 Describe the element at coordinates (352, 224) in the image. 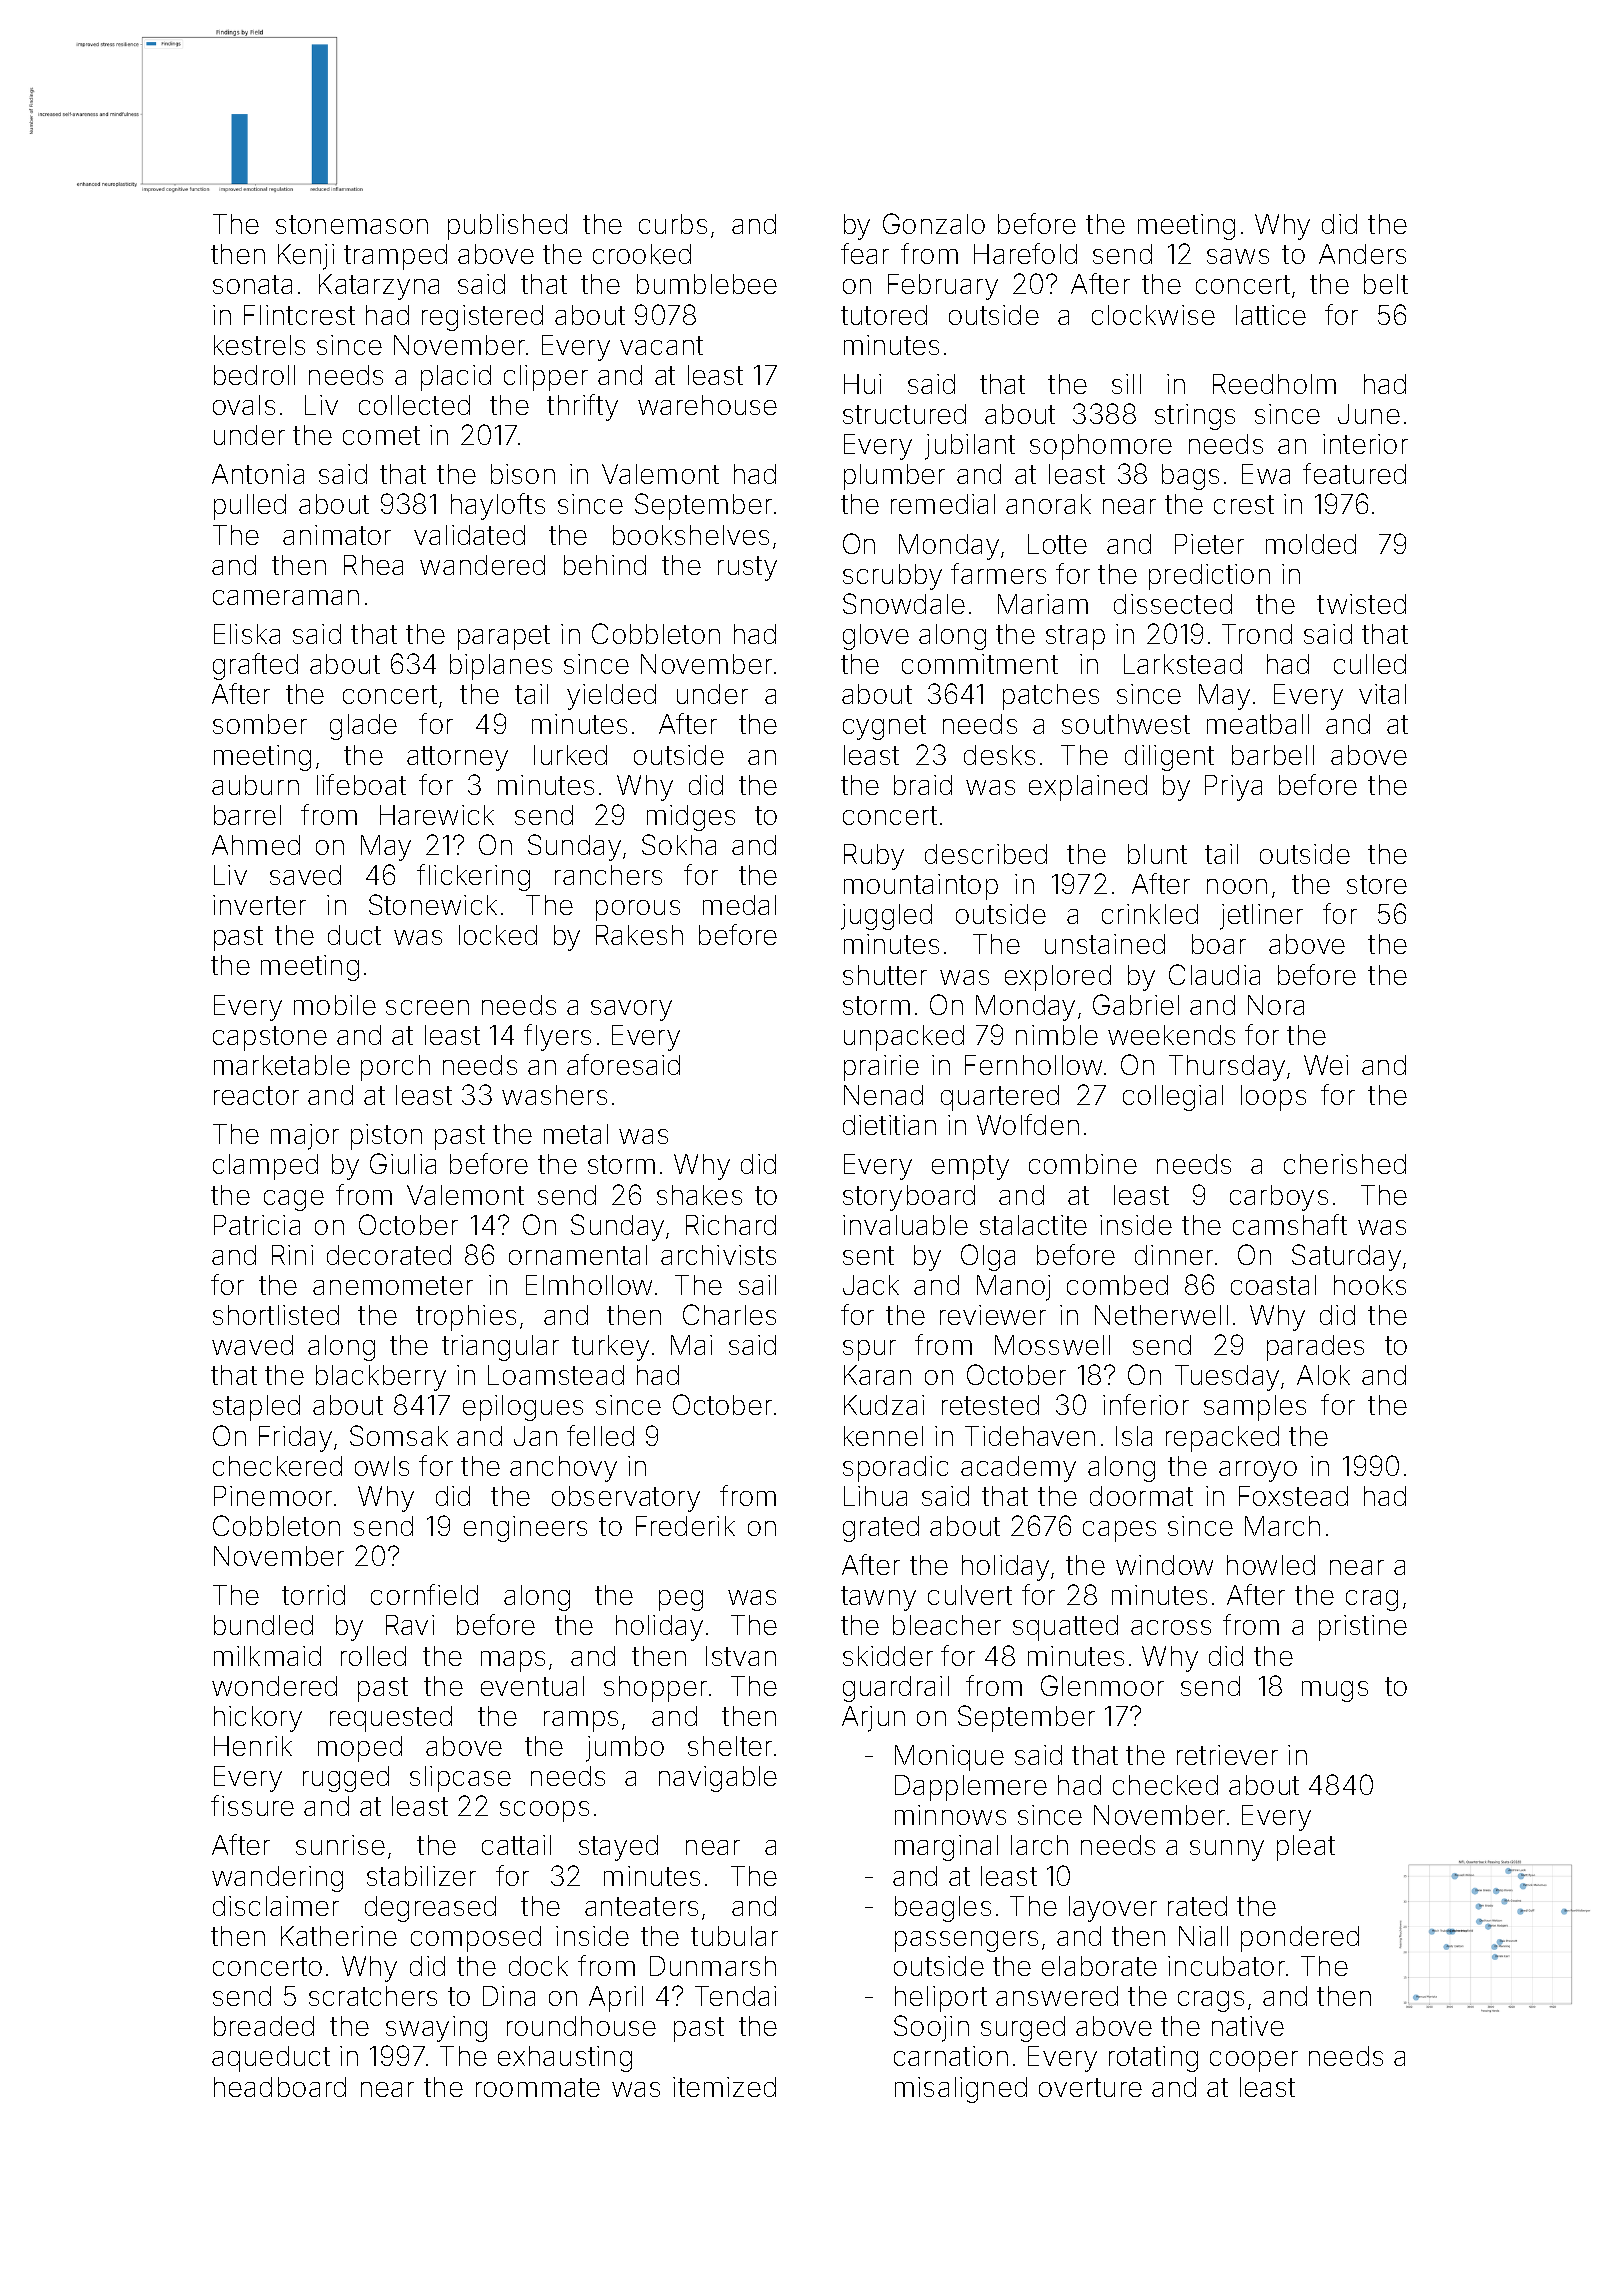

I see `stonemason` at that location.
